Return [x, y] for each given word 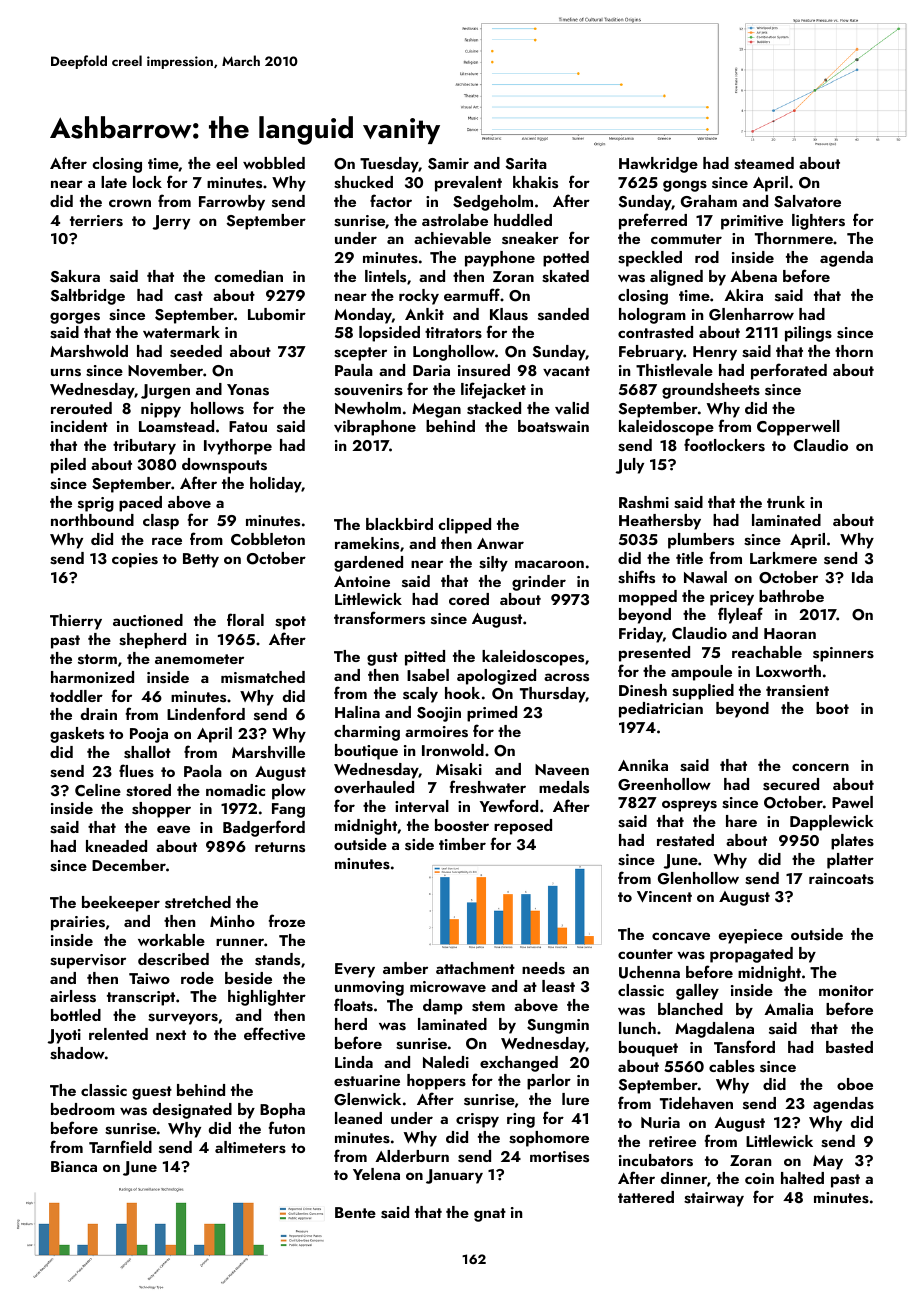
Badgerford [264, 828]
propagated [751, 955]
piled [68, 466]
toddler [76, 696]
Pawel [852, 802]
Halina [357, 712]
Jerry [171, 222]
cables [732, 1066]
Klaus [509, 314]
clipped [464, 526]
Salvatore [807, 201]
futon [287, 1127]
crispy [477, 1120]
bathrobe [791, 596]
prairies [78, 923]
